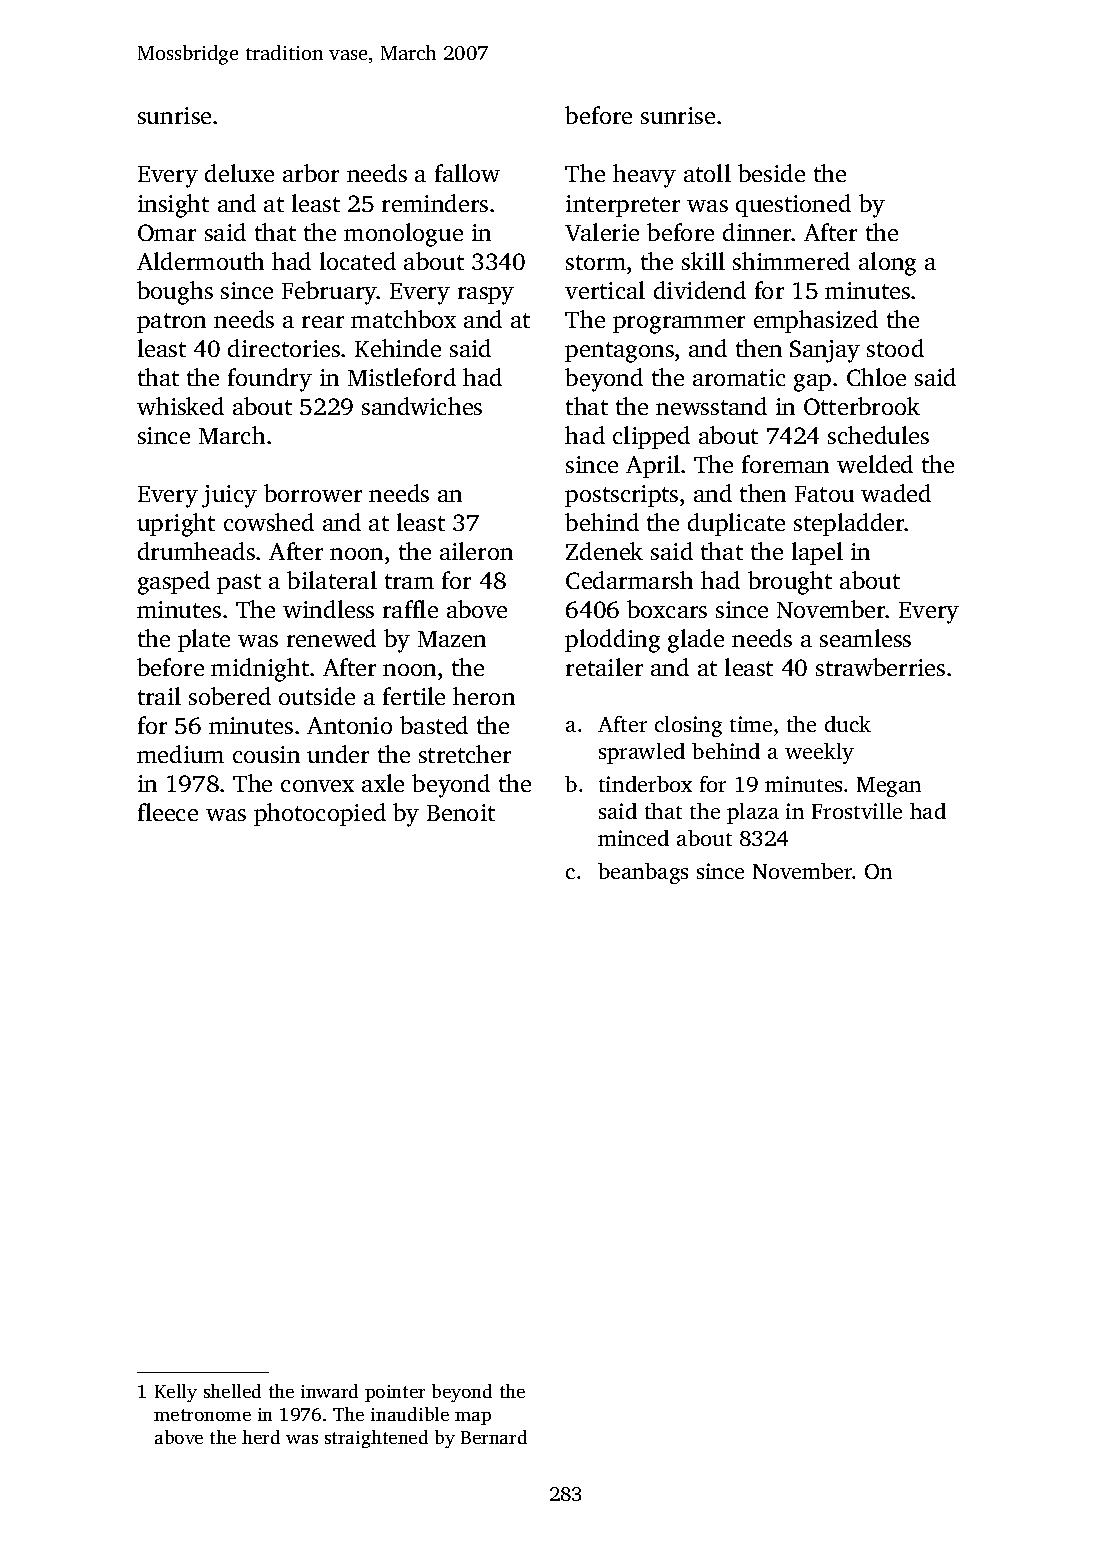 This screenshot has height=1559, width=1098. I want to click on along, so click(887, 264).
